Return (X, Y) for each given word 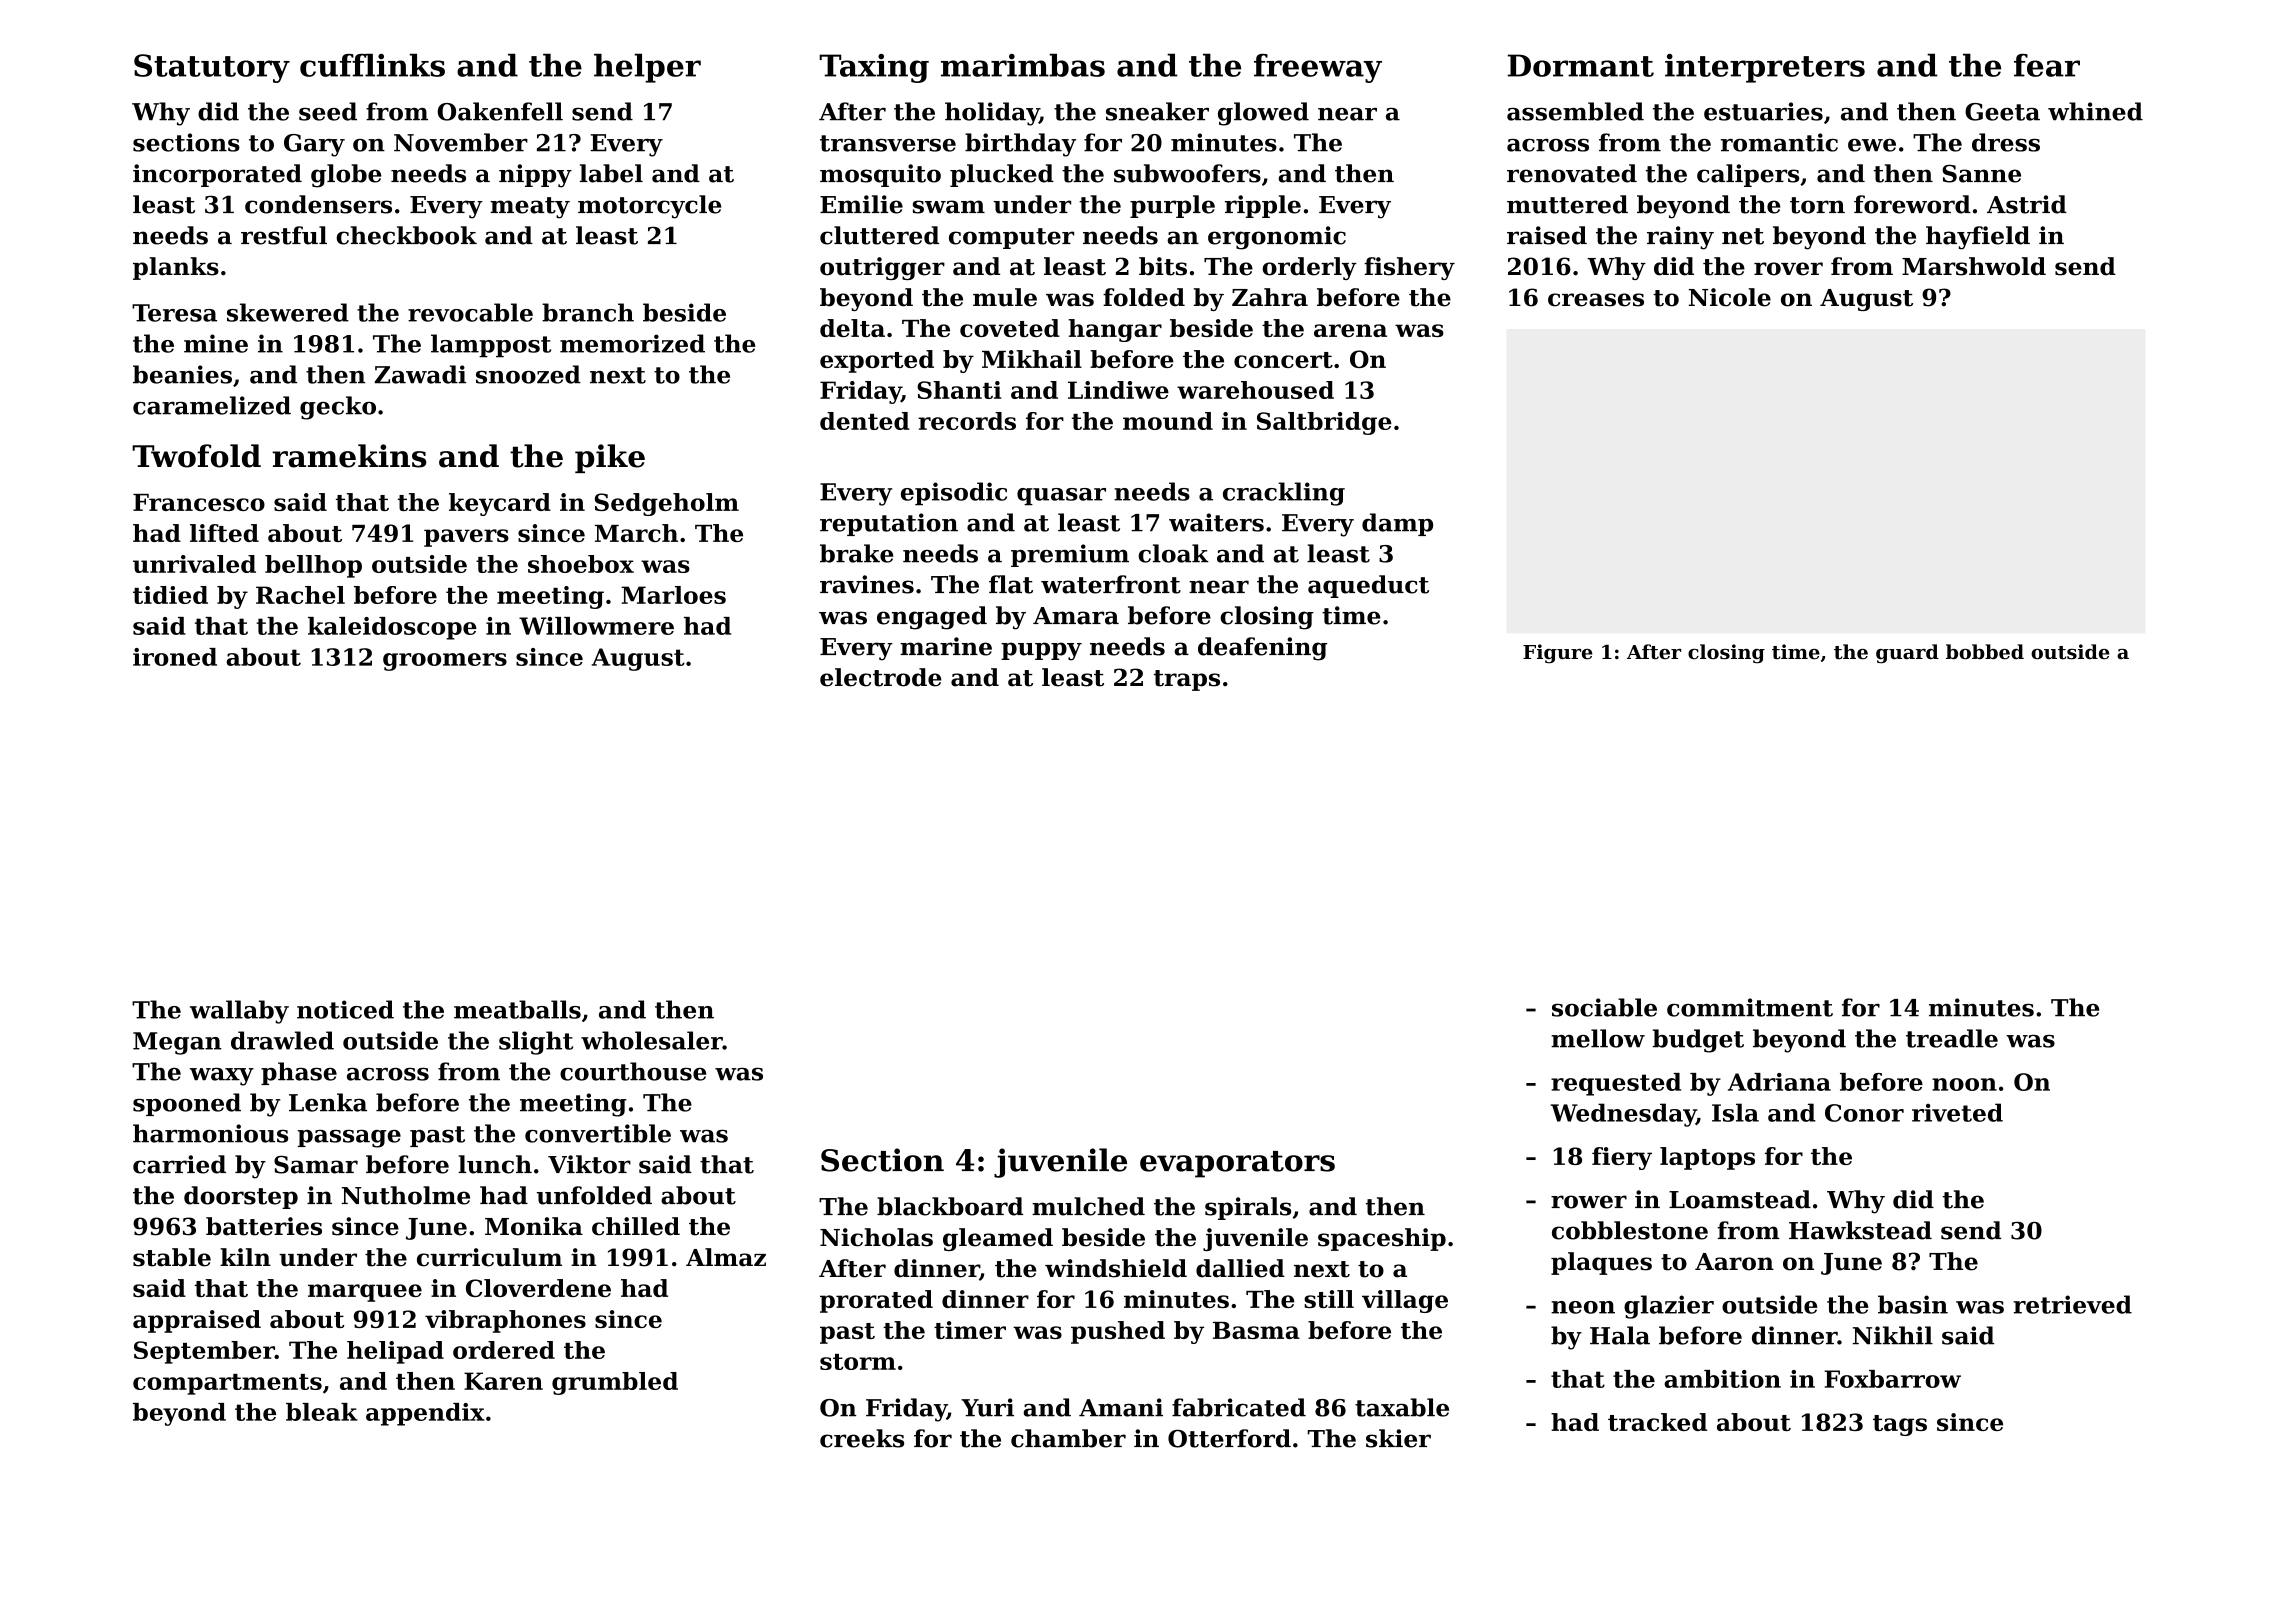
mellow (1598, 1038)
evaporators (1237, 1164)
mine (216, 343)
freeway (1318, 68)
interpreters (1765, 68)
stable (172, 1257)
